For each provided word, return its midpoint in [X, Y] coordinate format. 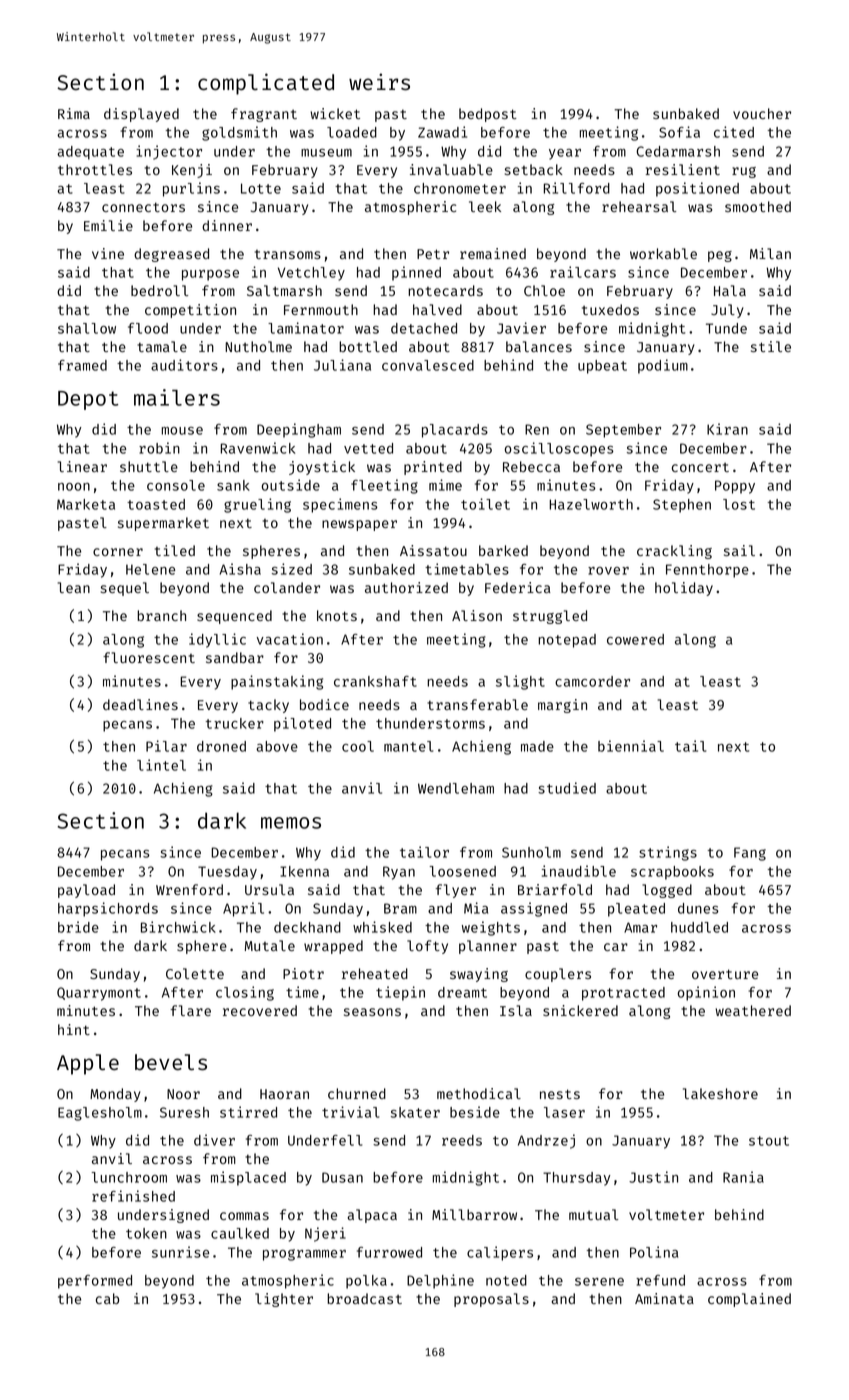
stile [771, 346]
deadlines [140, 704]
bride [78, 927]
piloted [302, 724]
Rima [74, 113]
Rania [743, 1177]
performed [95, 1282]
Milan [770, 253]
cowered [635, 639]
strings [668, 853]
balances [539, 346]
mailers [177, 397]
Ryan [399, 873]
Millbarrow [474, 1214]
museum [326, 153]
